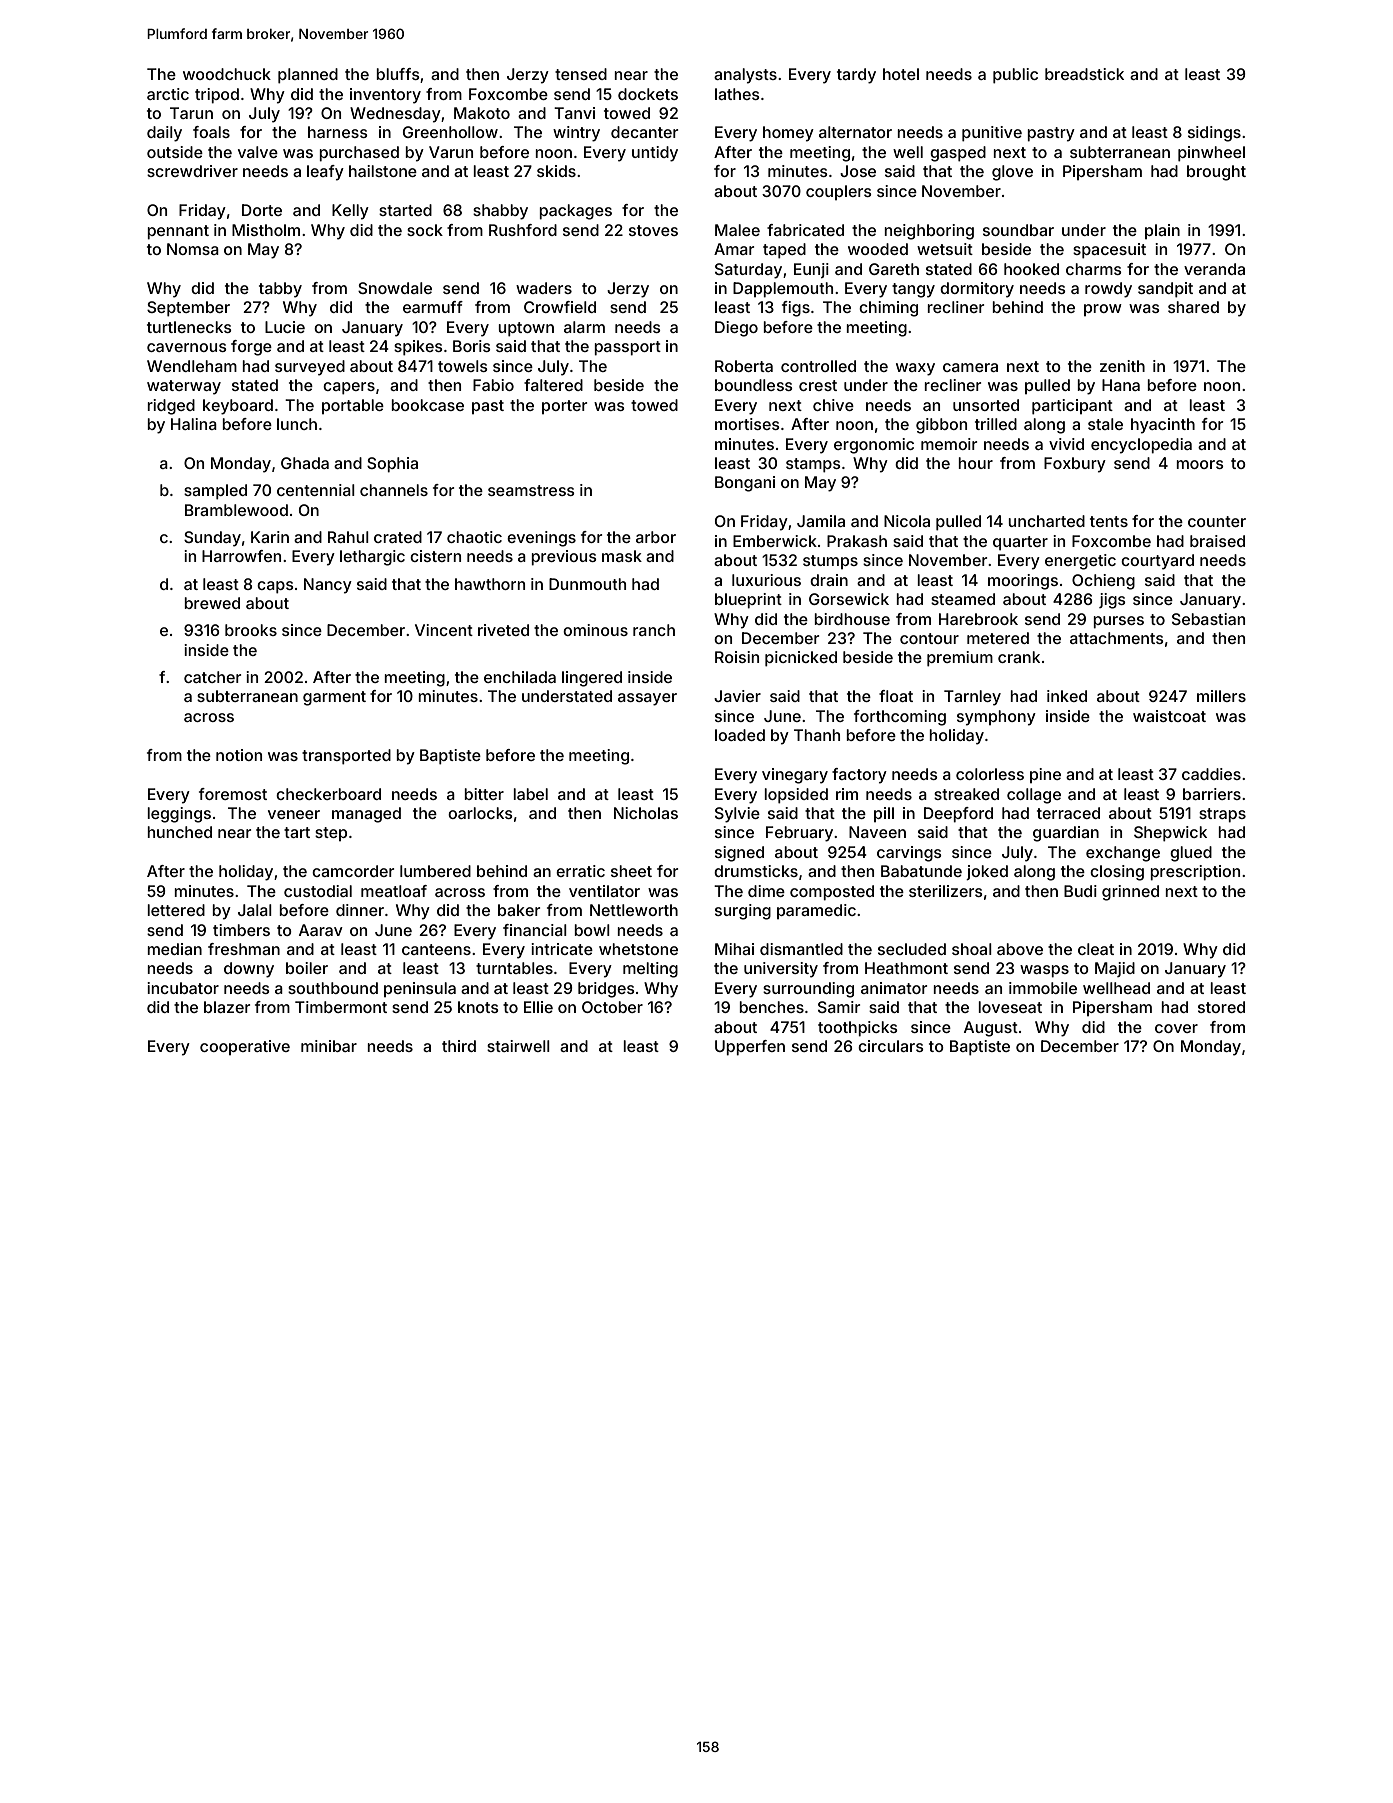 This screenshot has width=1393, height=1803. I want to click on Upperfen, so click(750, 1048).
